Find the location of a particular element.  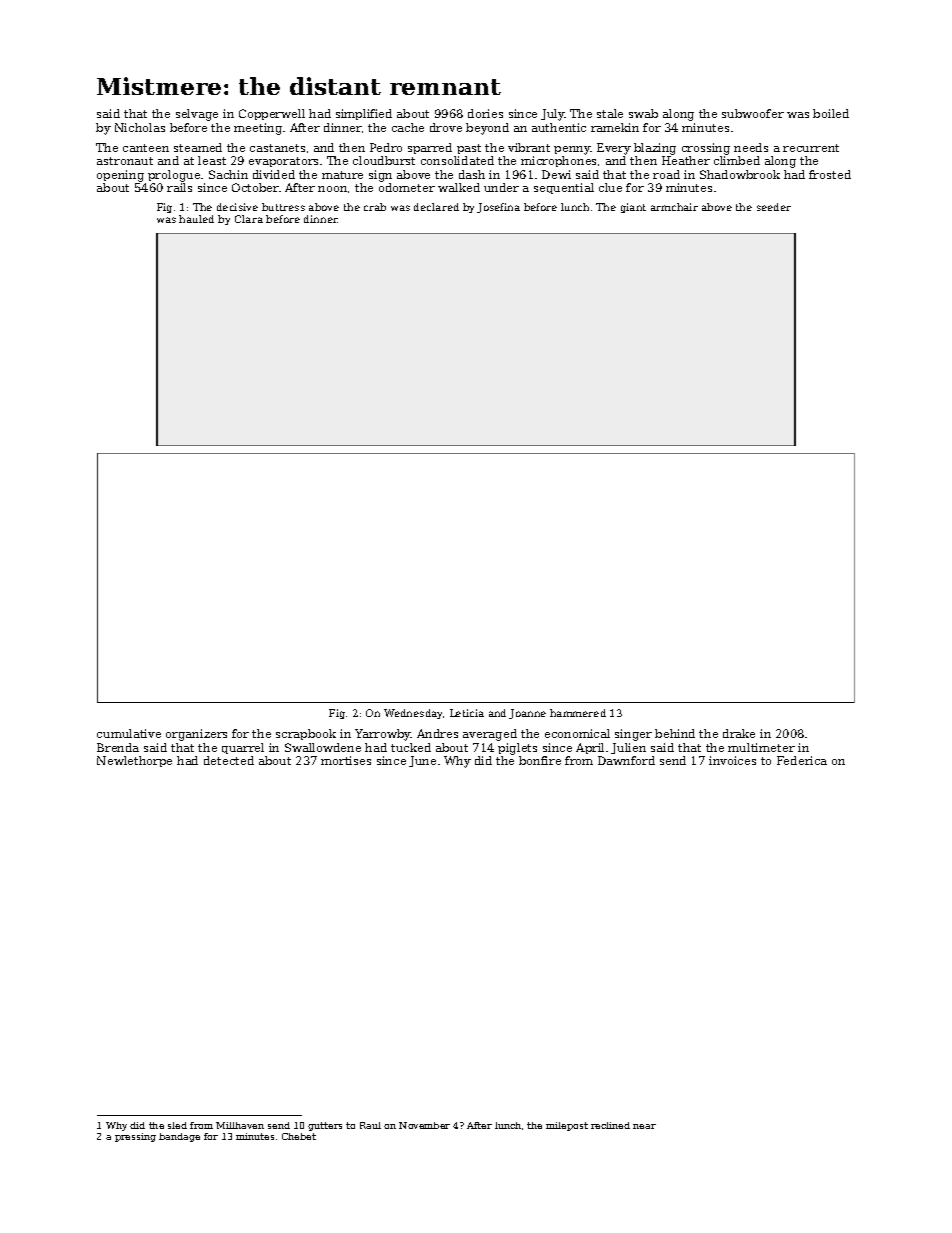

Wednesday is located at coordinates (413, 714).
